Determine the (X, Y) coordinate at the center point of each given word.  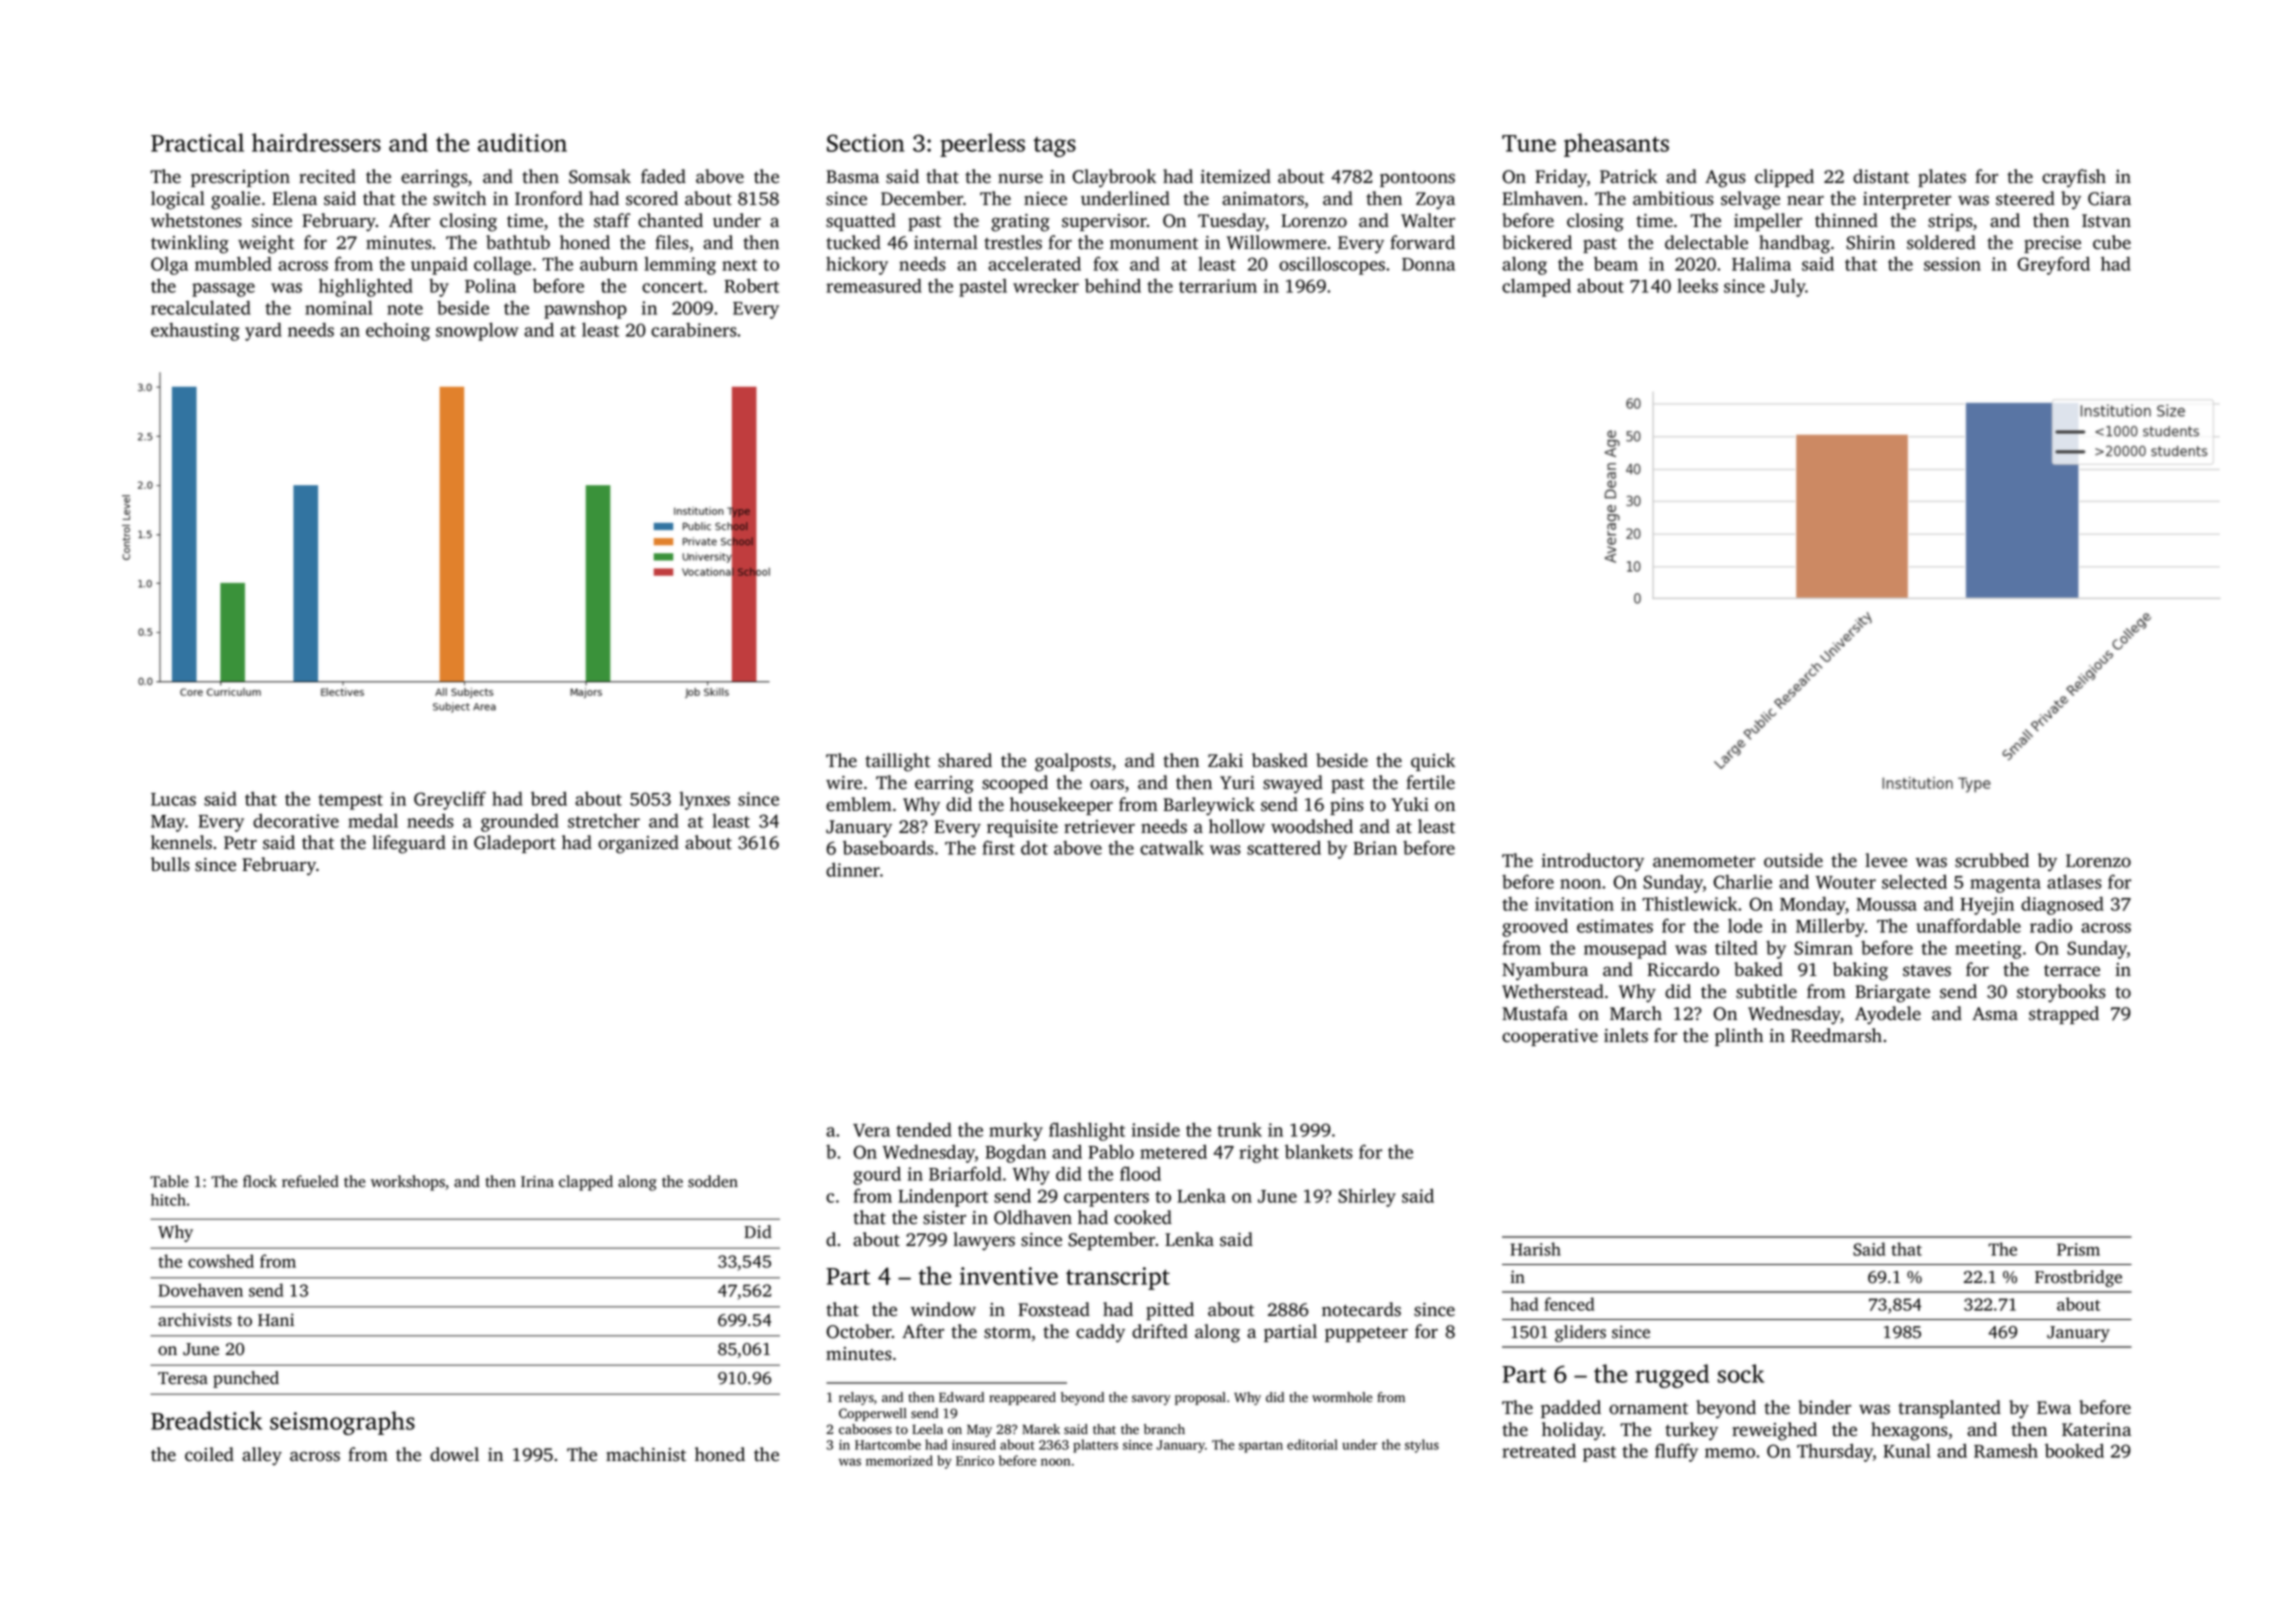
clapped (586, 1183)
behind (1113, 285)
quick (1433, 762)
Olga (169, 266)
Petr (240, 842)
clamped (1536, 287)
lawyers (984, 1241)
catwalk (1172, 847)
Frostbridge (2078, 1278)
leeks (1697, 285)
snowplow (477, 331)
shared (965, 760)
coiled (209, 1454)
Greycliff (450, 800)
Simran (1823, 948)
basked (1280, 760)
